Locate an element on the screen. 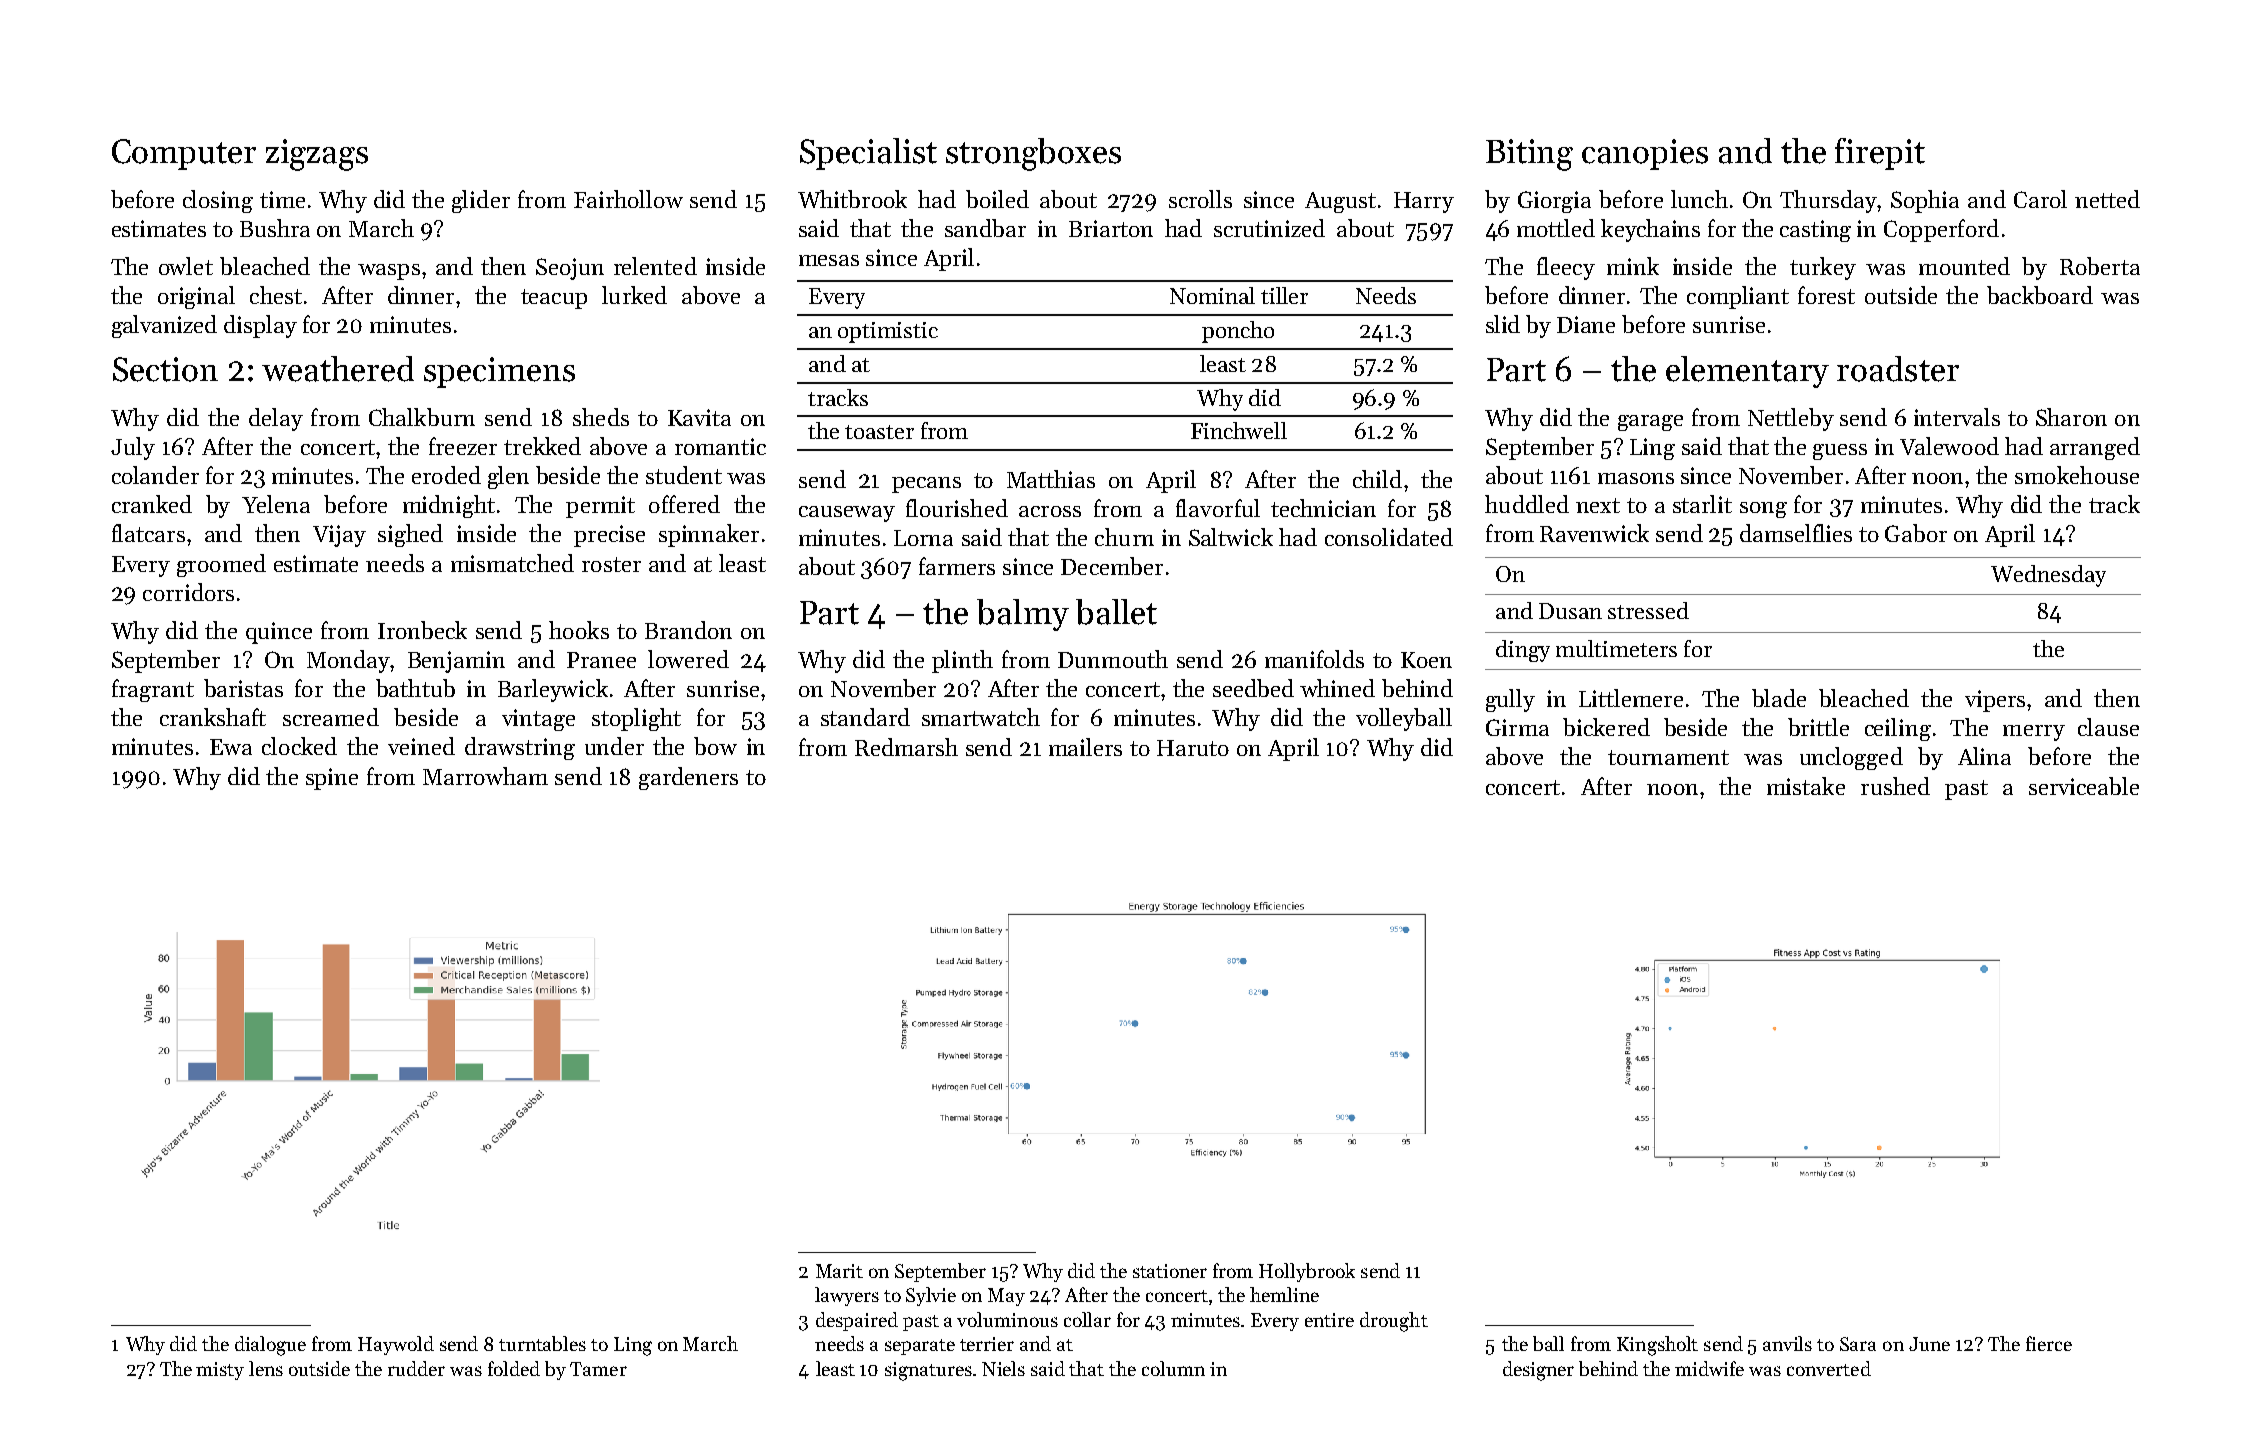 Image resolution: width=2251 pixels, height=1456 pixels. gardeners is located at coordinates (688, 778).
